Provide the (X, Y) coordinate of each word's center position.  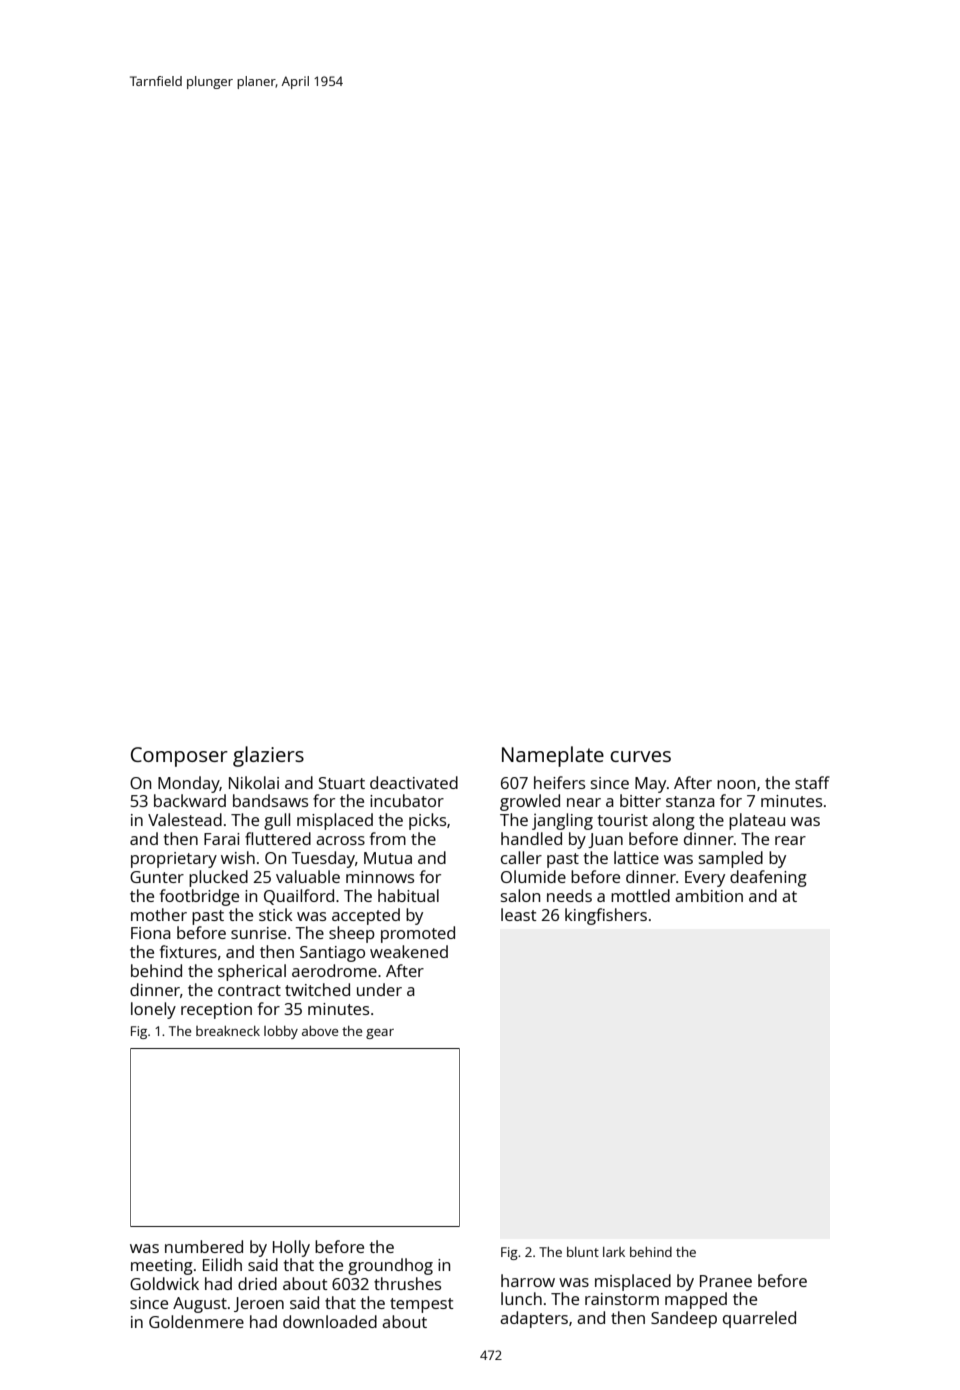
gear (380, 1034)
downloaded (330, 1321)
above (320, 1031)
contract (249, 990)
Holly (291, 1248)
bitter (640, 800)
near (584, 802)
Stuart (342, 783)
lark (614, 1252)
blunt (583, 1252)
